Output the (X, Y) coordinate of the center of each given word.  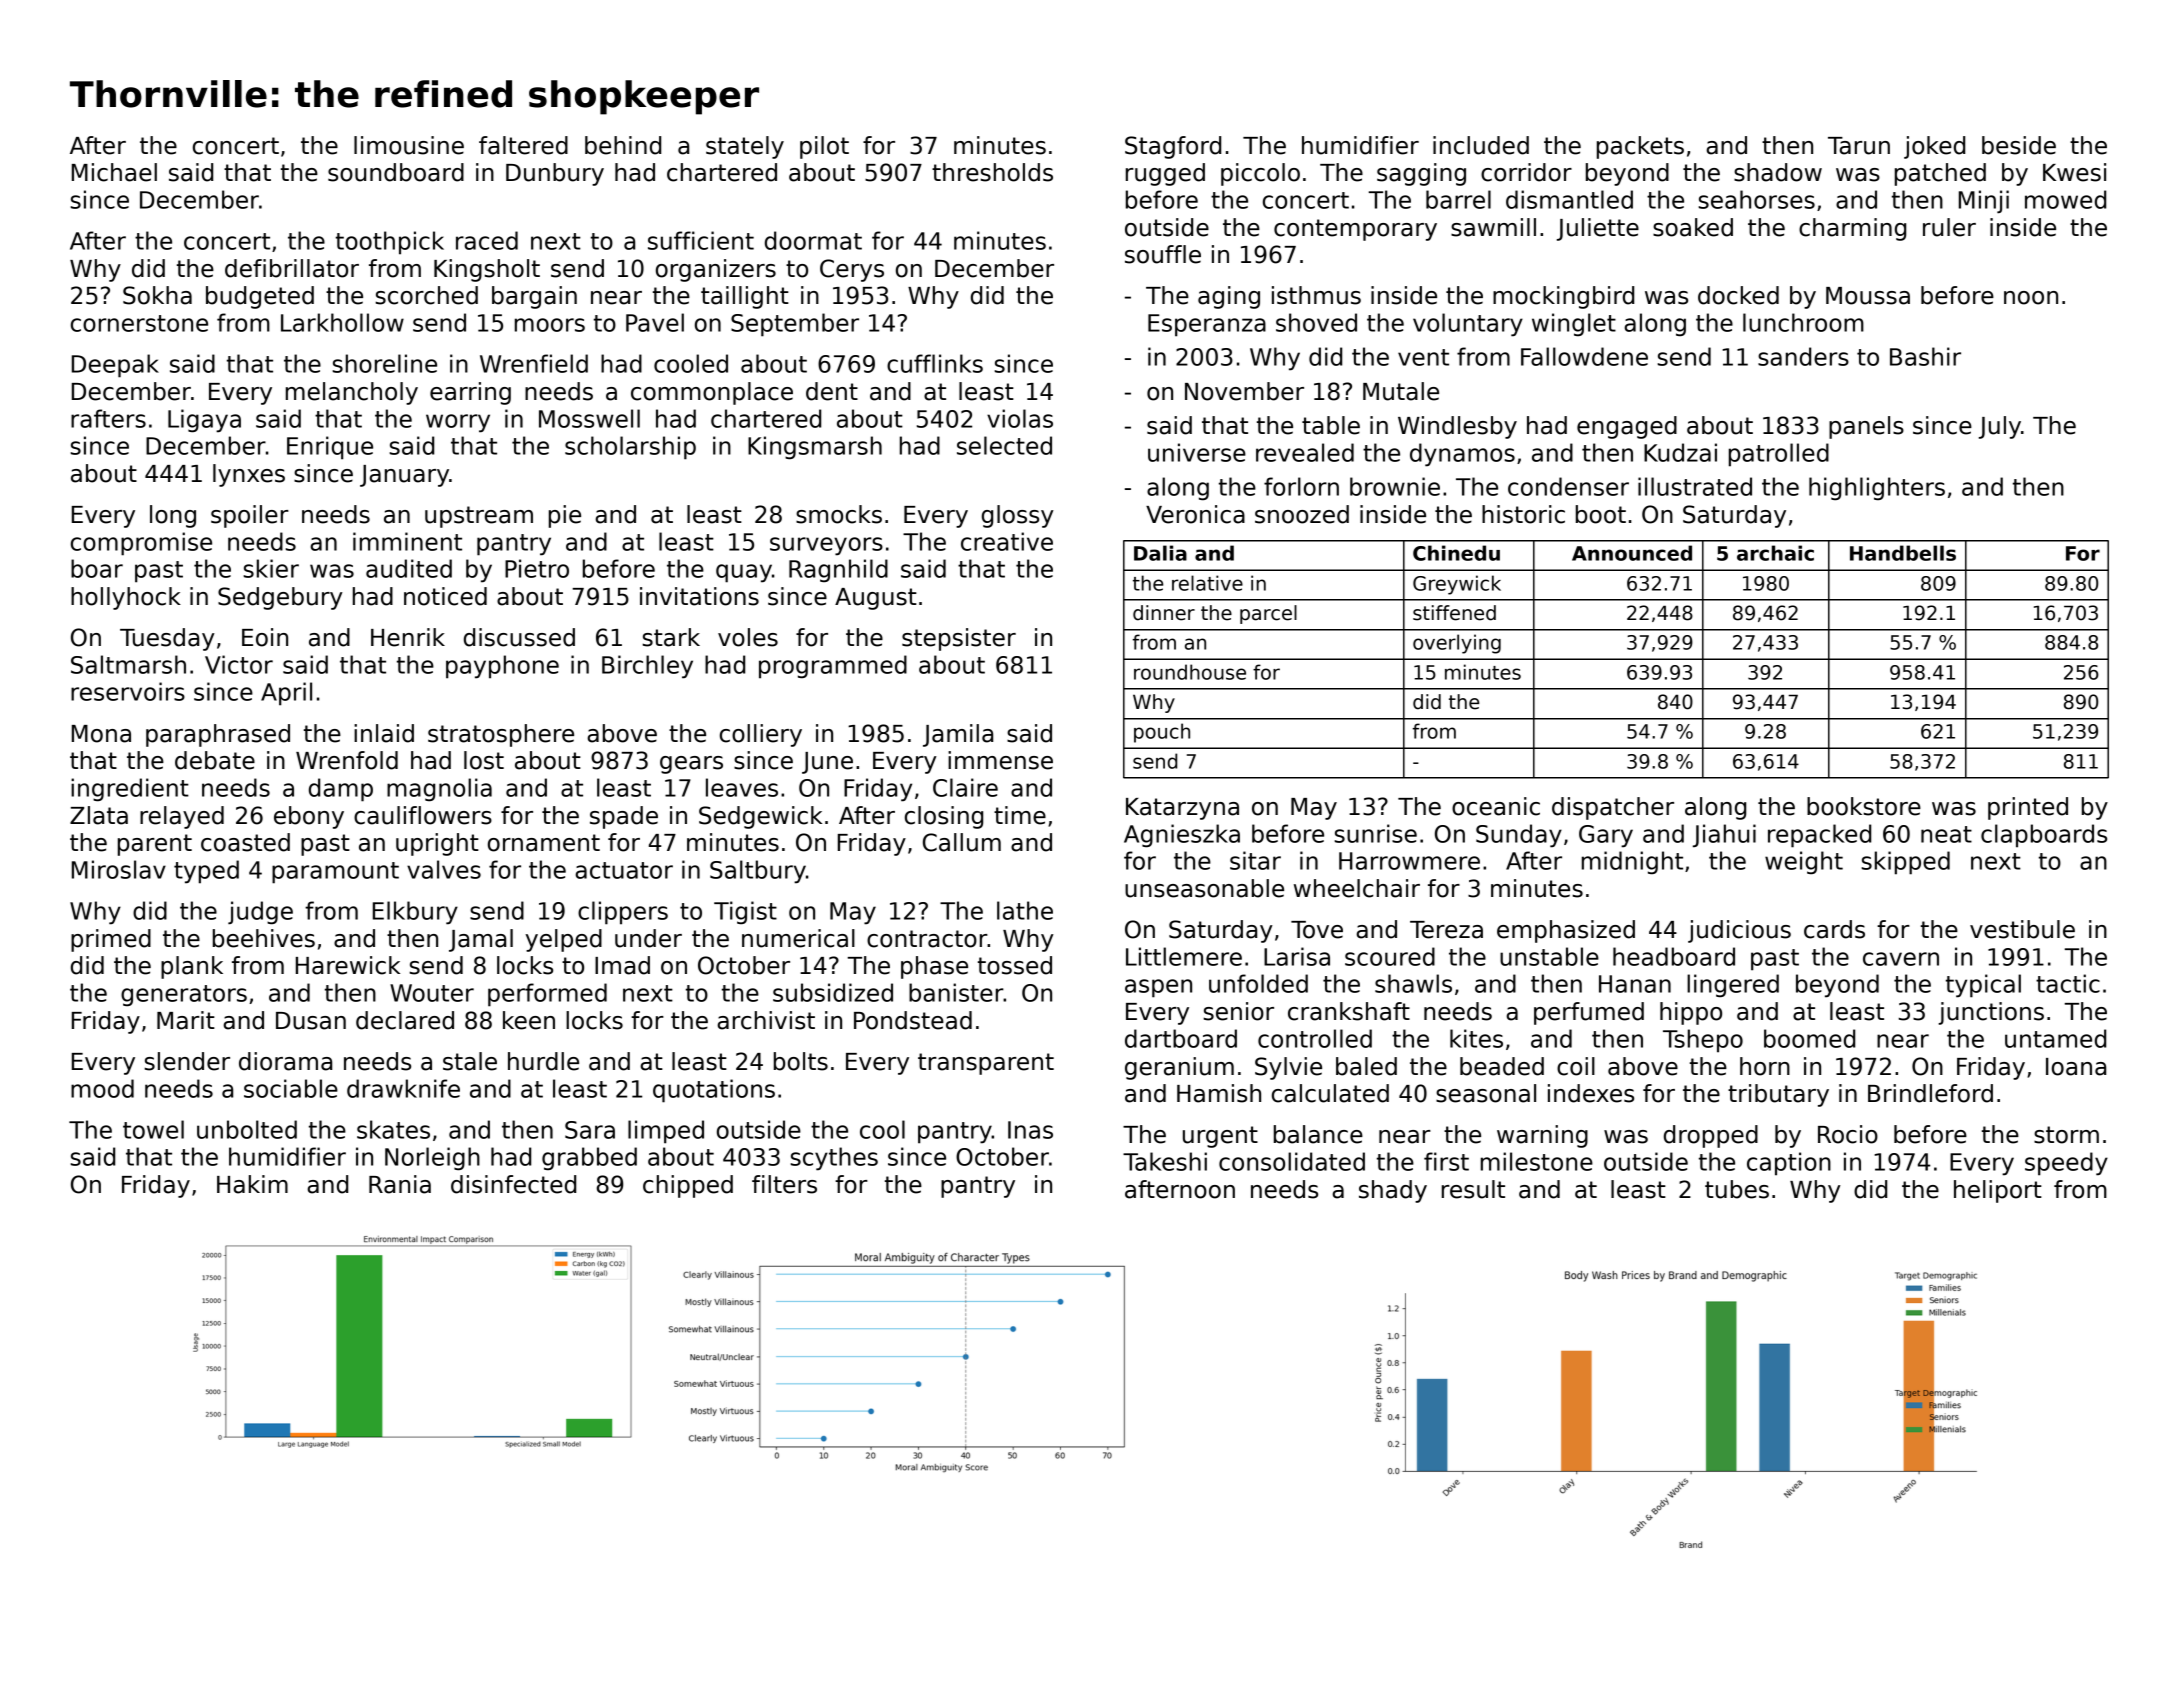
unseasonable (1204, 888)
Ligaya (204, 421)
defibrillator (292, 268)
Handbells (1903, 553)
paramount (335, 873)
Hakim (252, 1184)
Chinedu (1456, 553)
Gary (1606, 836)
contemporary (1355, 230)
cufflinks (935, 363)
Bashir (1925, 356)
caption (1789, 1164)
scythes (834, 1159)
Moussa (1868, 296)
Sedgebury (280, 598)
